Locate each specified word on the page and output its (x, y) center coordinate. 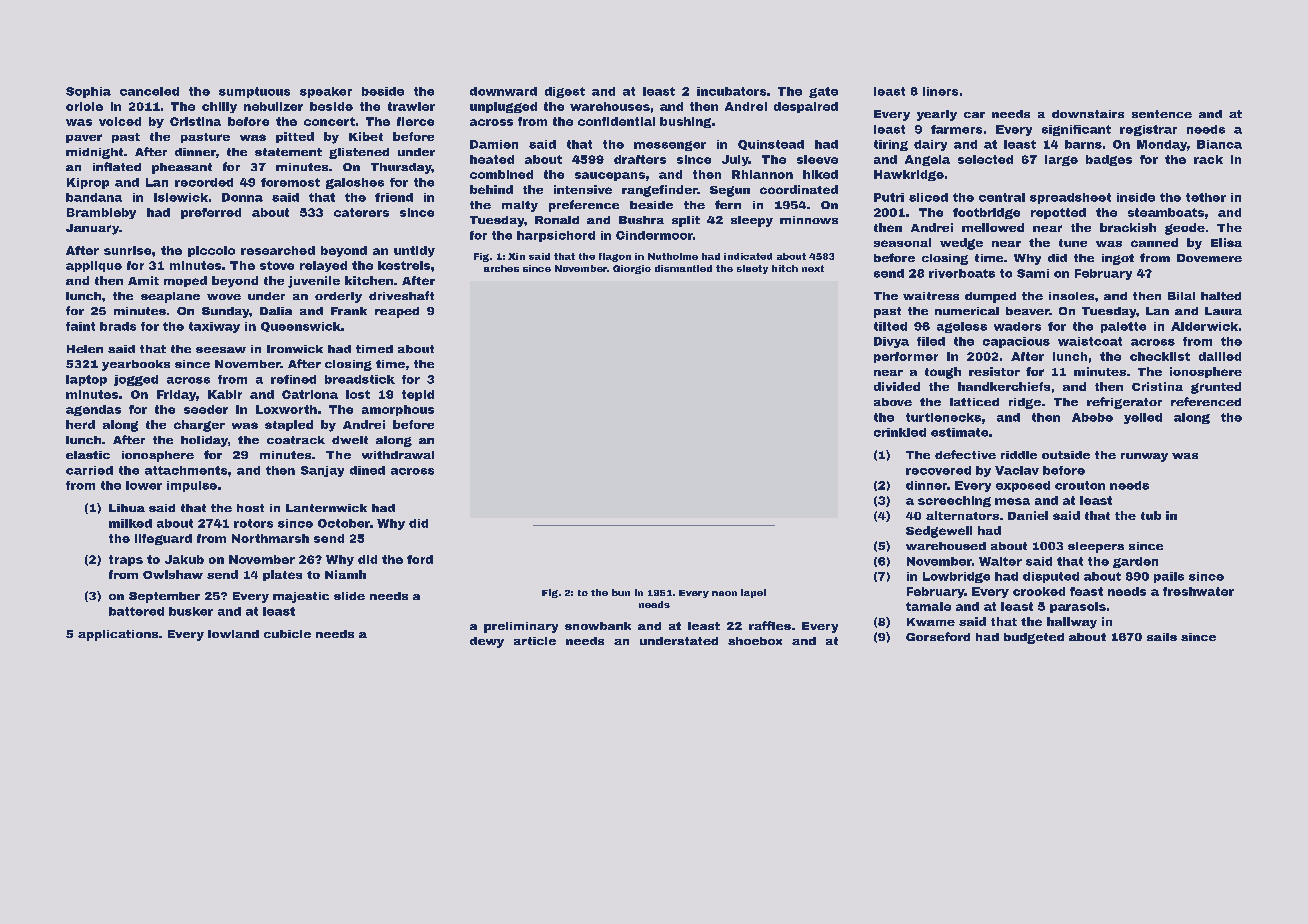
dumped (990, 297)
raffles (770, 625)
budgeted (1034, 638)
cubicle (287, 634)
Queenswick (301, 327)
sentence (1162, 114)
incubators (731, 91)
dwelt (350, 440)
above (893, 402)
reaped (397, 312)
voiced (120, 121)
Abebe (1092, 417)
